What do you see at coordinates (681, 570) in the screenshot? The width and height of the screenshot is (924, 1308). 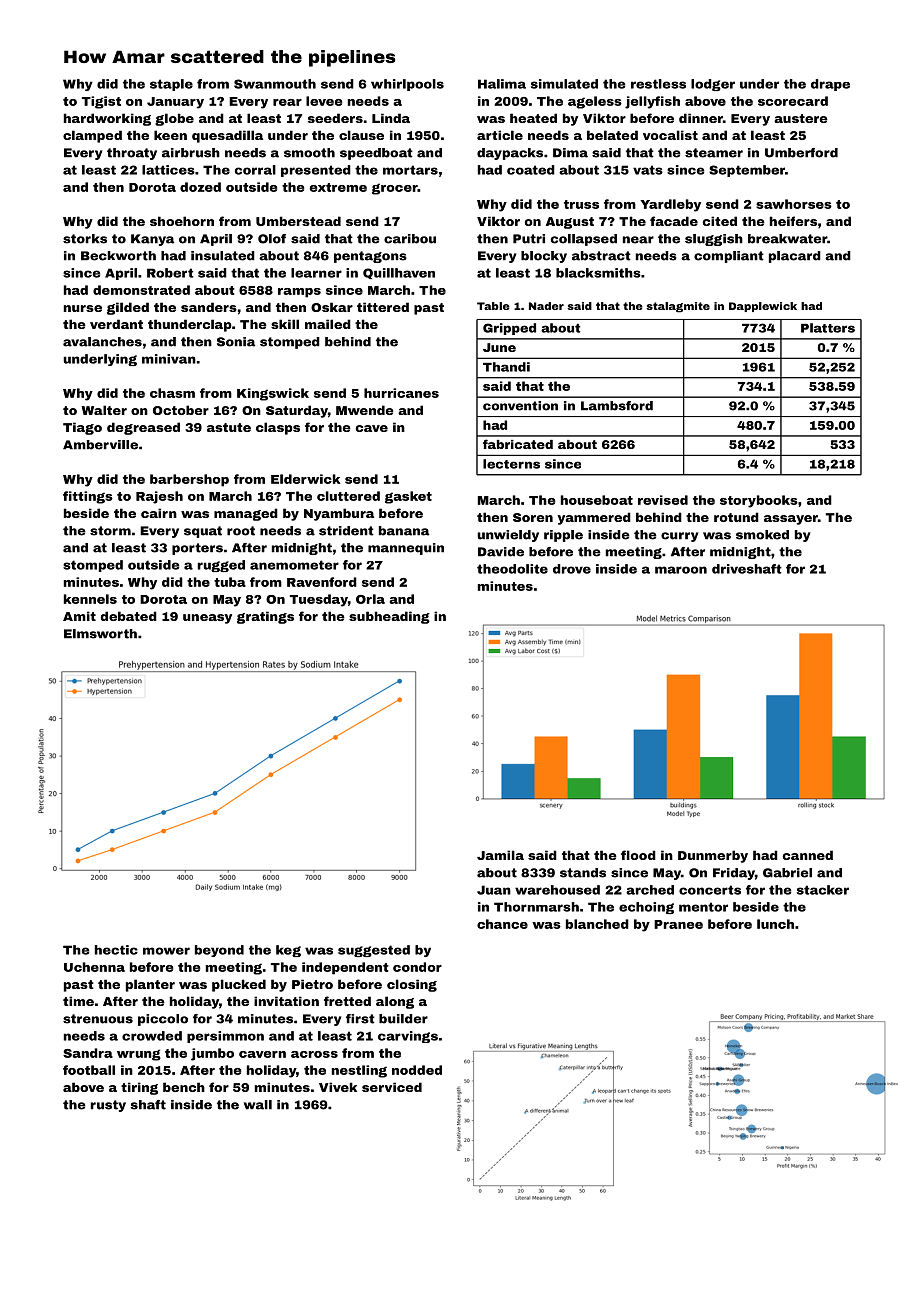 I see `maroon` at bounding box center [681, 570].
